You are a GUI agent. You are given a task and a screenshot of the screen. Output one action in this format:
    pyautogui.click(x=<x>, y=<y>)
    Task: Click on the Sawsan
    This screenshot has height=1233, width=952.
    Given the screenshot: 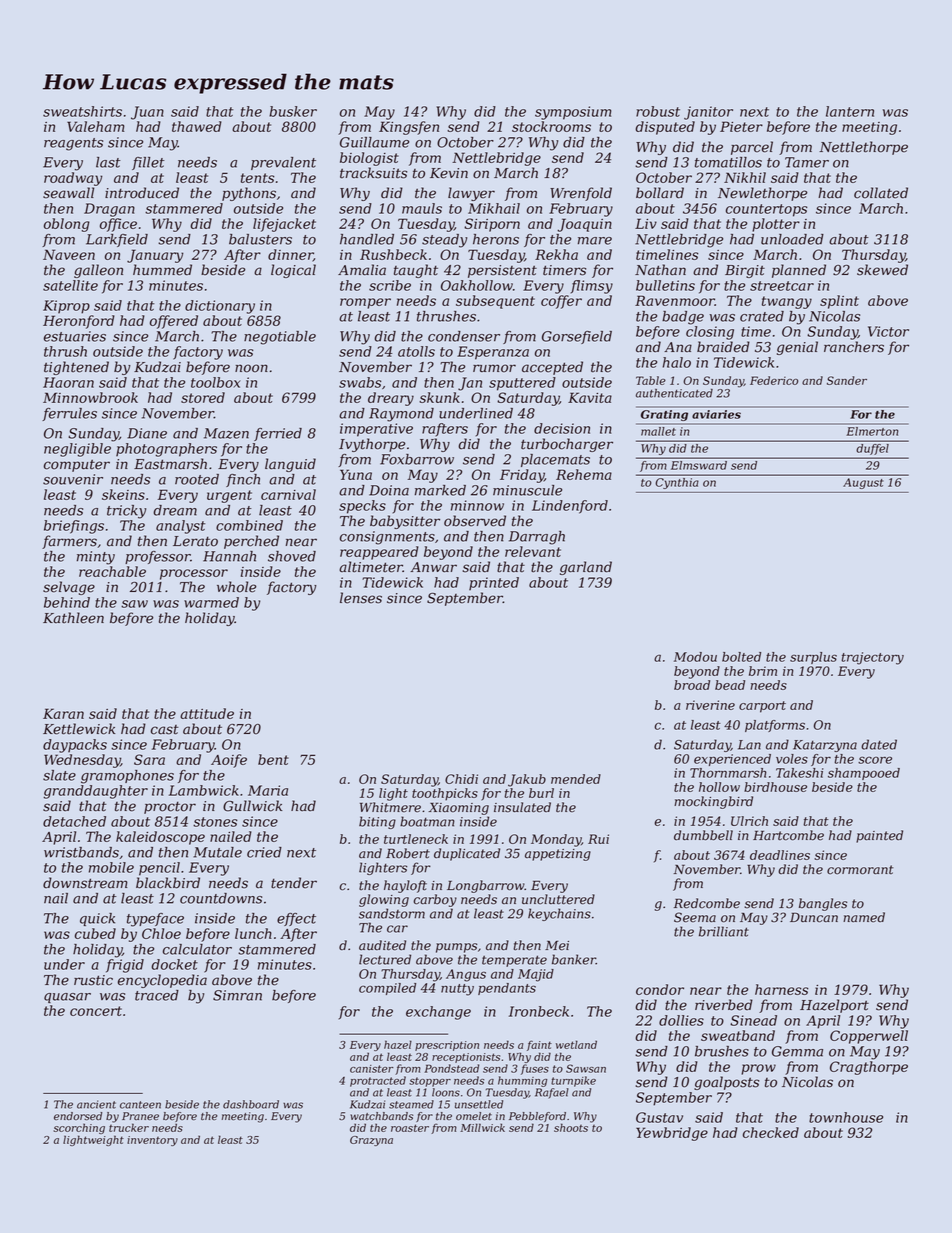 What is the action you would take?
    pyautogui.click(x=586, y=1068)
